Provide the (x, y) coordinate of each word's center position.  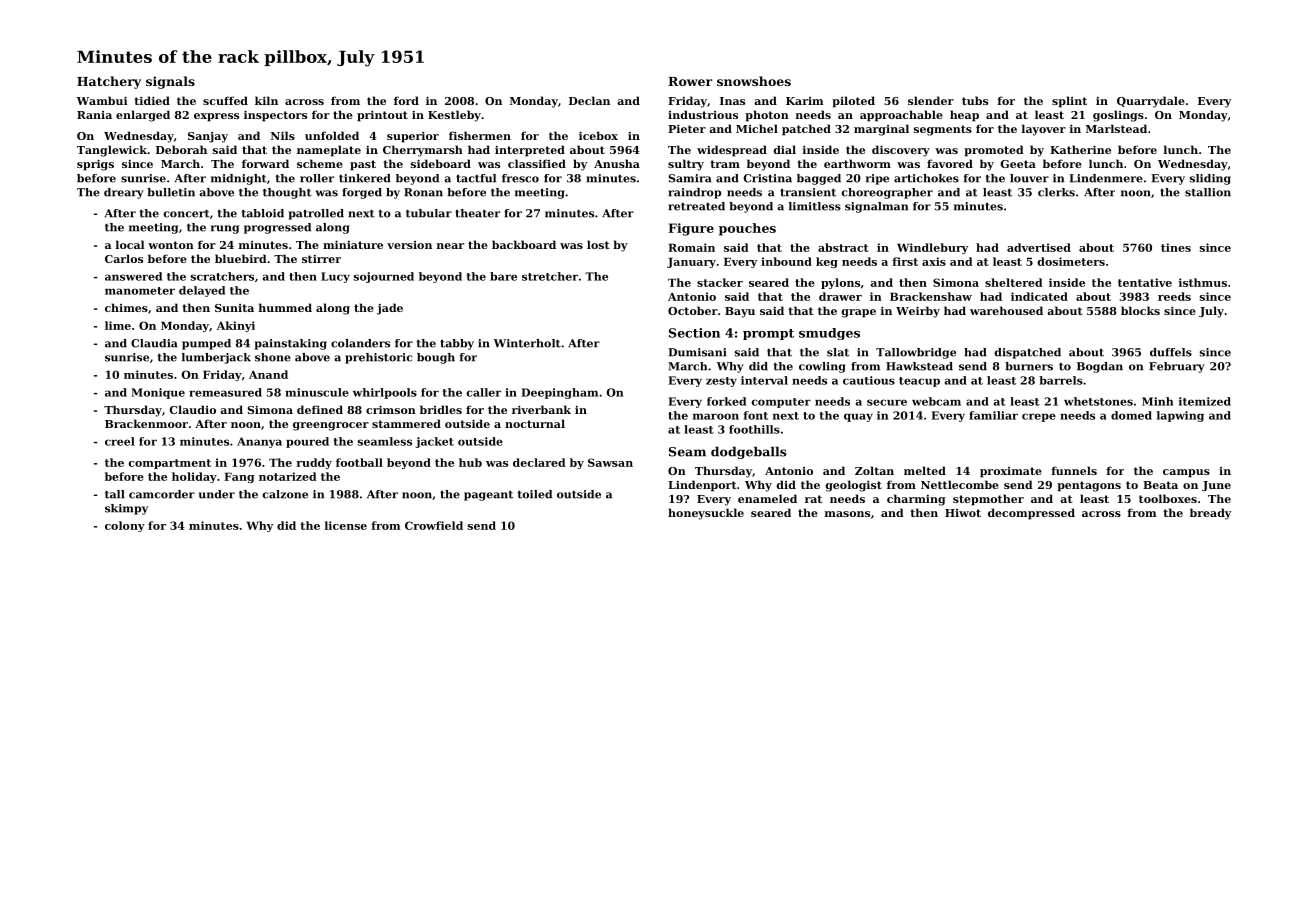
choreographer (887, 193)
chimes (126, 307)
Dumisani (697, 352)
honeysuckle (706, 514)
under (217, 494)
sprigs (95, 165)
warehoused (1006, 310)
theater (477, 213)
